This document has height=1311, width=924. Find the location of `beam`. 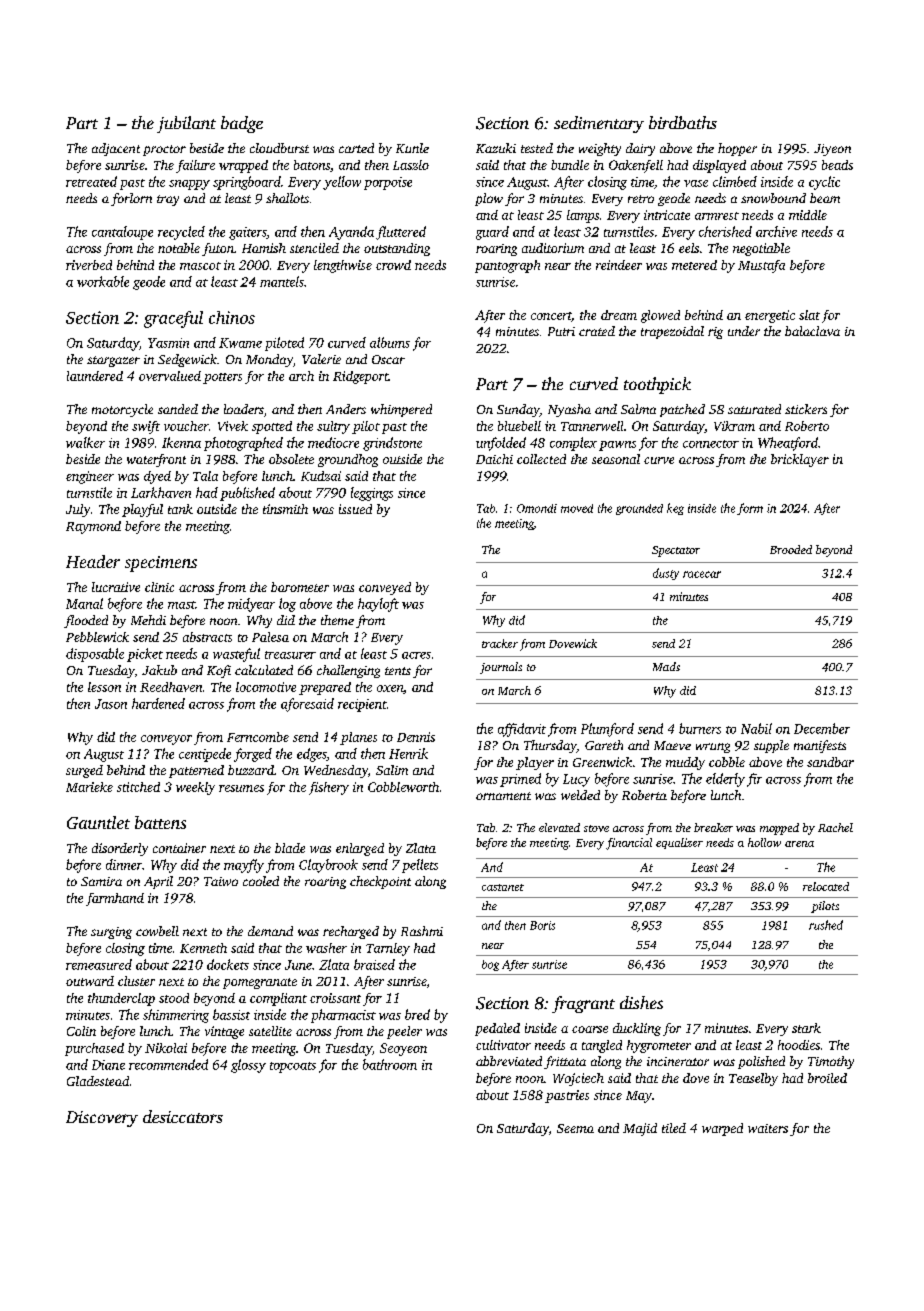

beam is located at coordinates (825, 198).
